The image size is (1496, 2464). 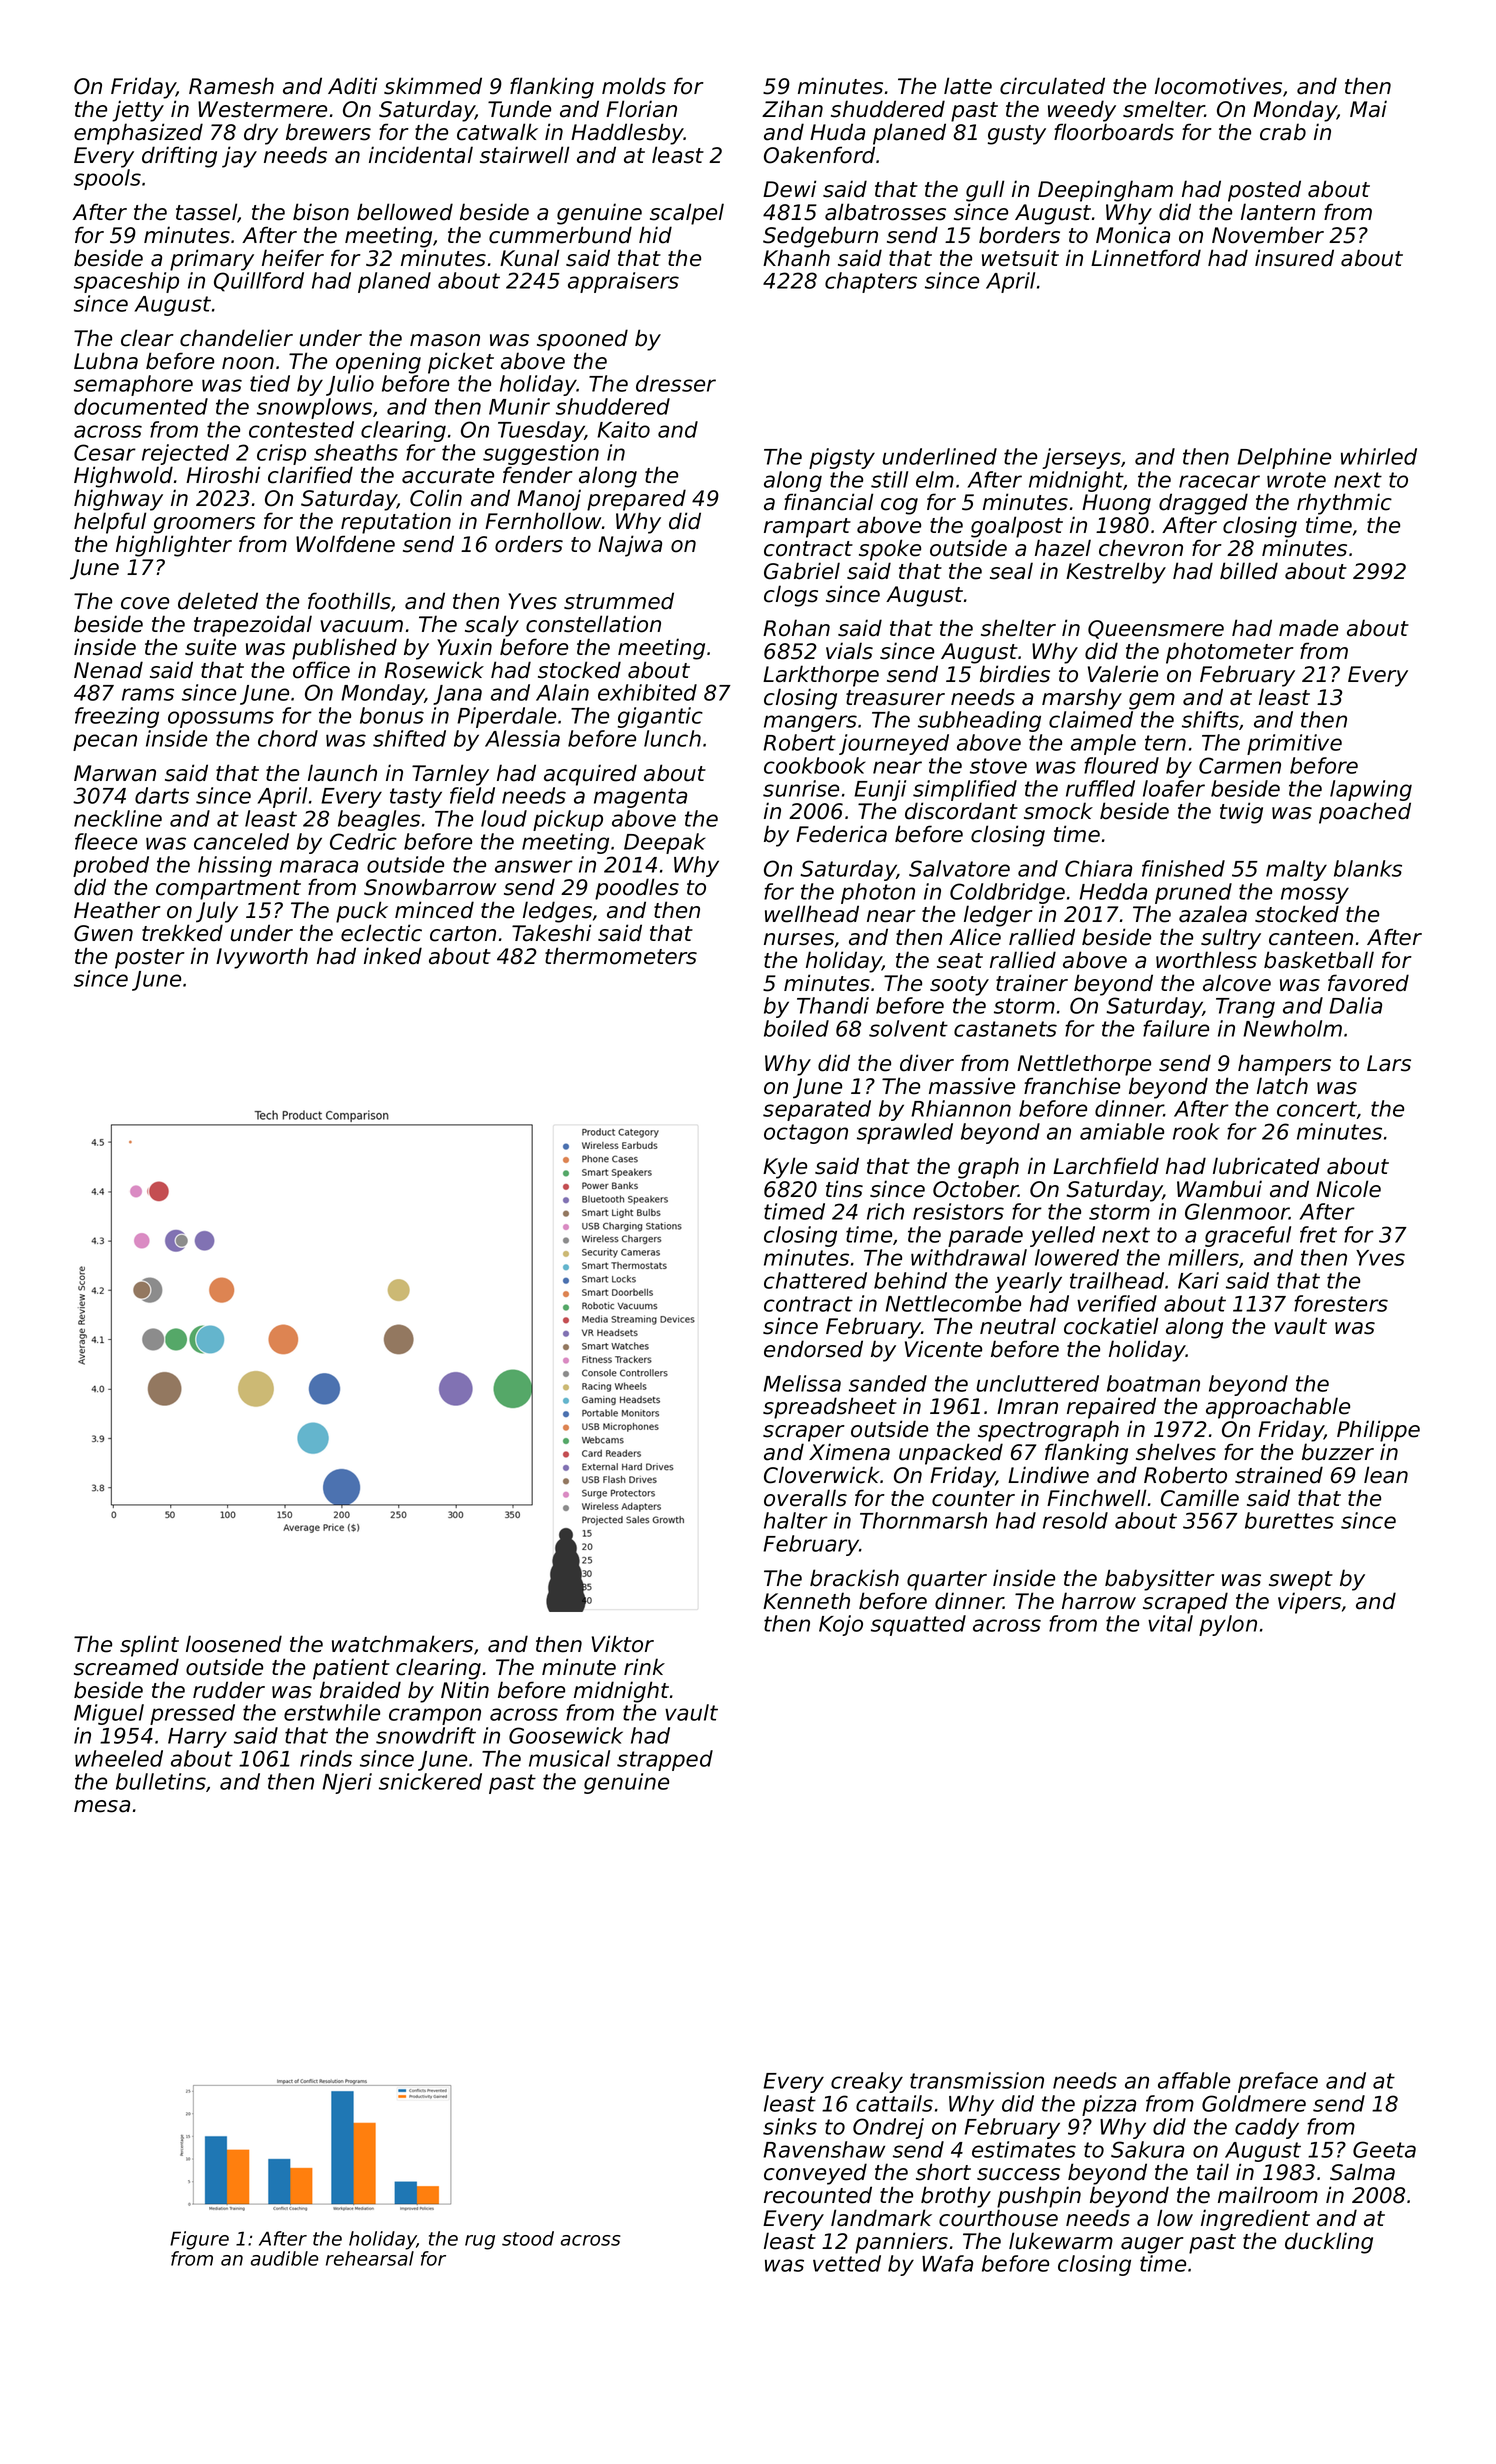 I want to click on appraisers, so click(x=623, y=282).
